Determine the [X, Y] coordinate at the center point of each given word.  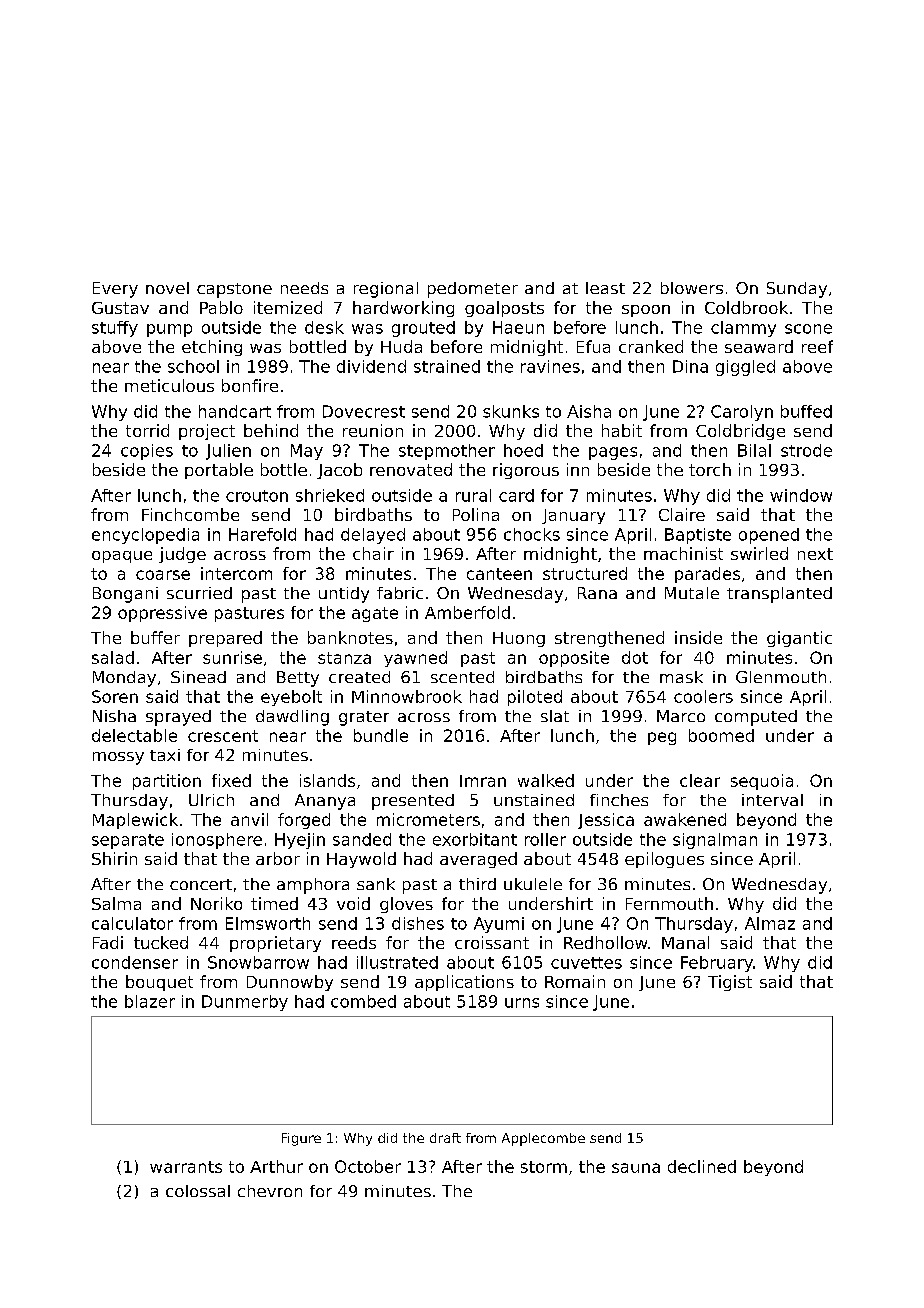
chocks [532, 534]
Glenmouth [781, 677]
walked [546, 780]
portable [219, 471]
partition [167, 782]
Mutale [692, 593]
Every [115, 290]
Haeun [518, 327]
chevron [270, 1191]
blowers [692, 288]
